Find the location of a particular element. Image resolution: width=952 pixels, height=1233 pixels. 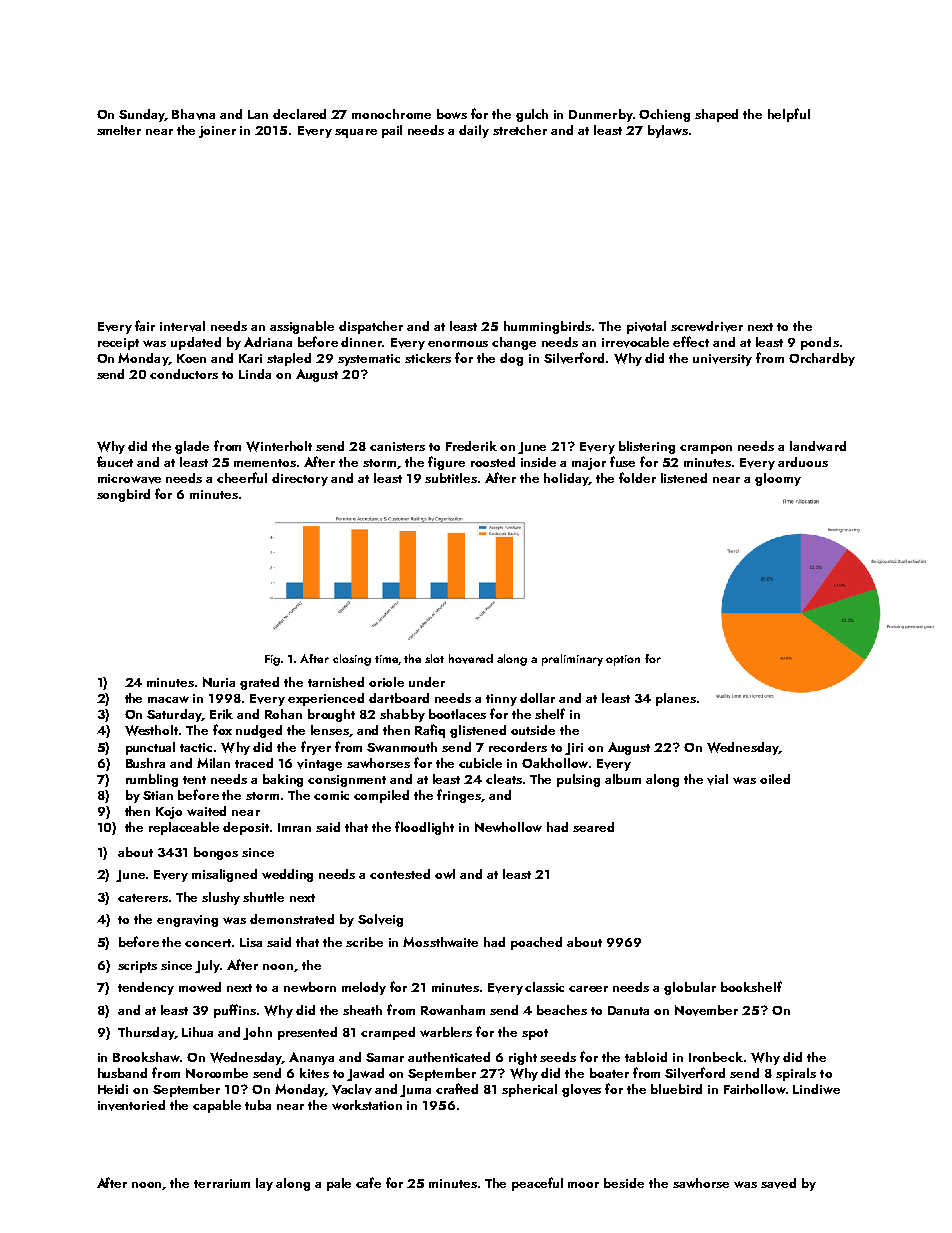

cafe is located at coordinates (368, 1182).
